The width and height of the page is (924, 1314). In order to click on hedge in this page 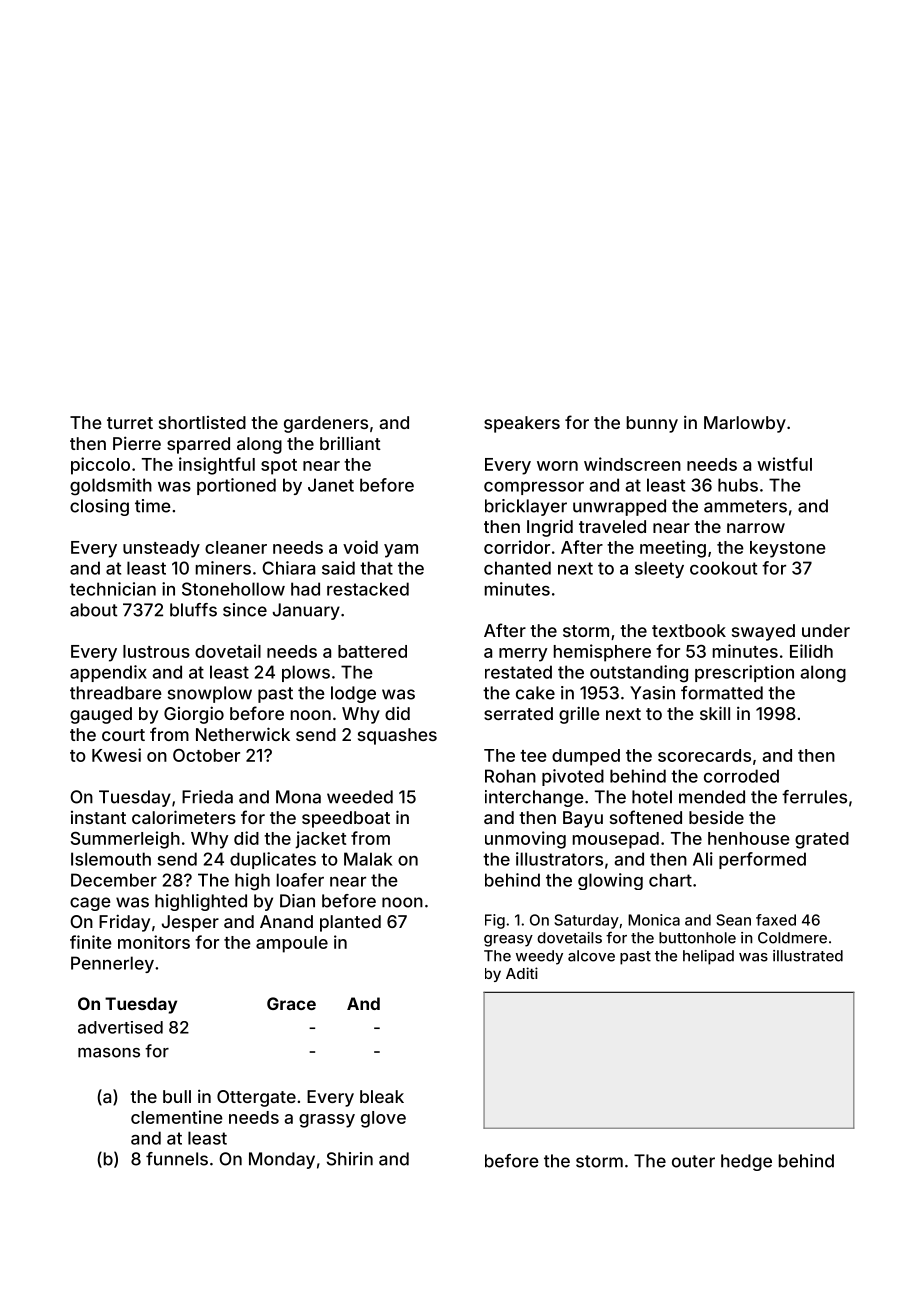, I will do `click(746, 1162)`.
